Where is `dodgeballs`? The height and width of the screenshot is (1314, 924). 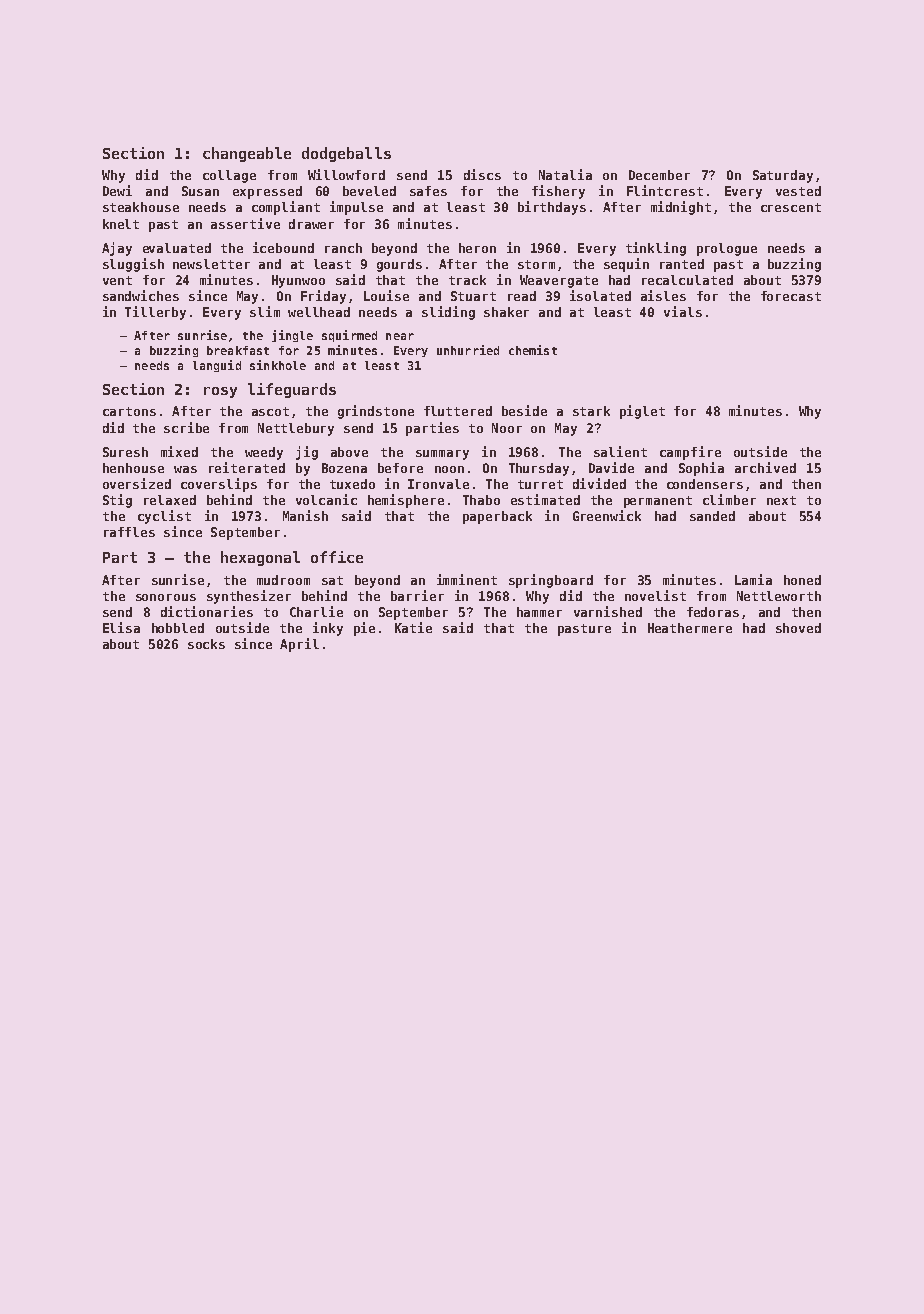 dodgeballs is located at coordinates (346, 154).
